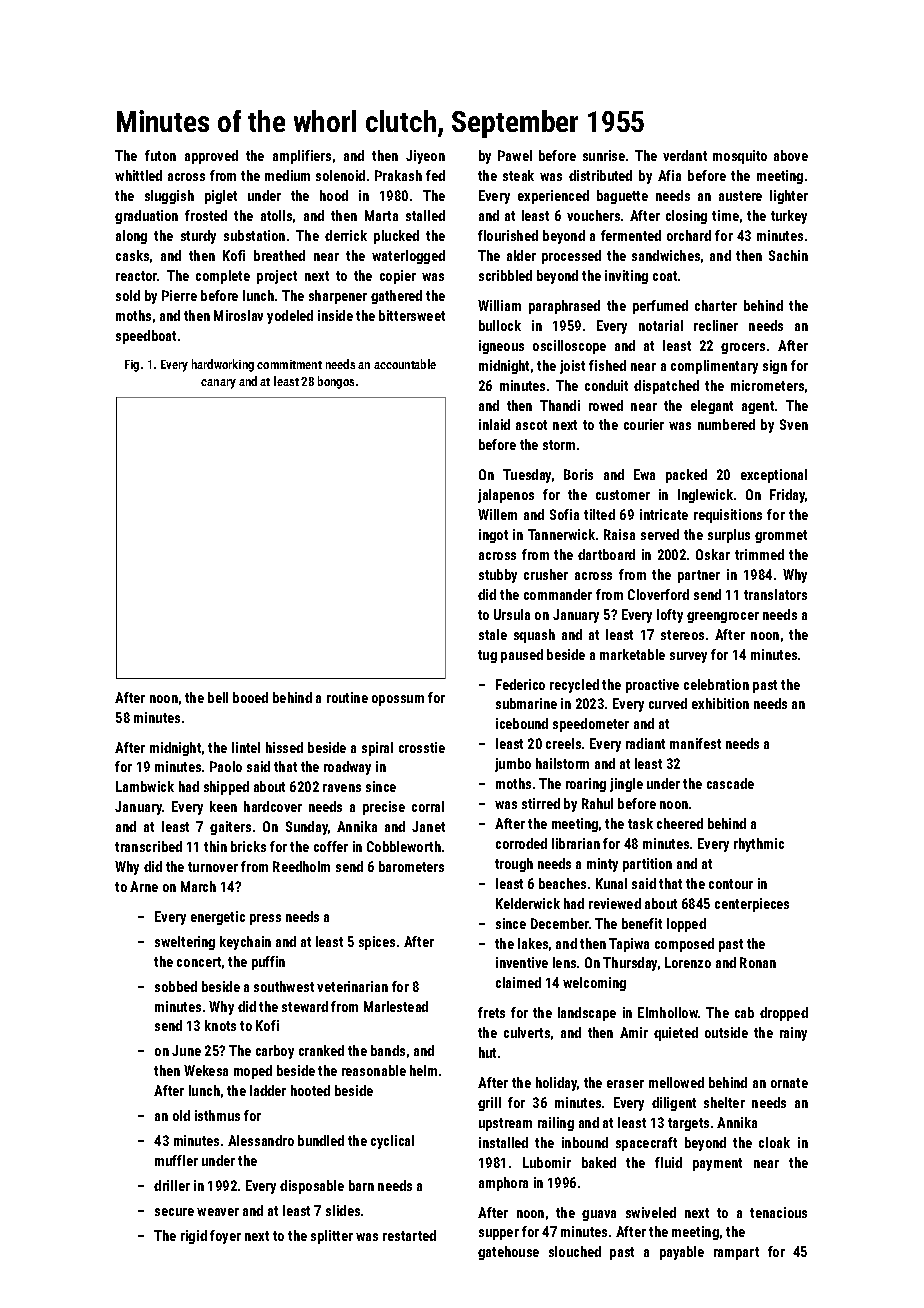  What do you see at coordinates (160, 155) in the image?
I see `futon` at bounding box center [160, 155].
